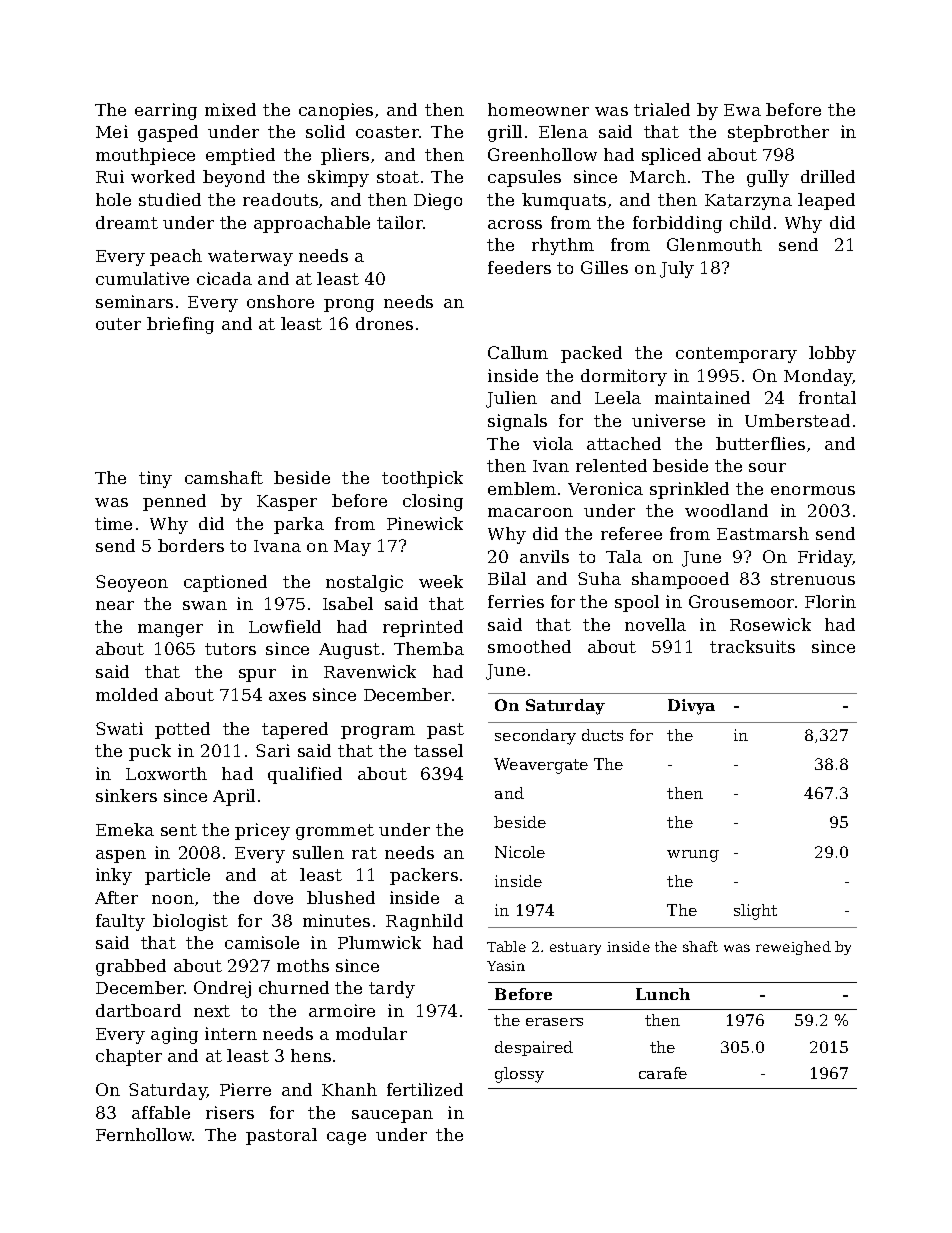  I want to click on Lunch, so click(663, 994).
